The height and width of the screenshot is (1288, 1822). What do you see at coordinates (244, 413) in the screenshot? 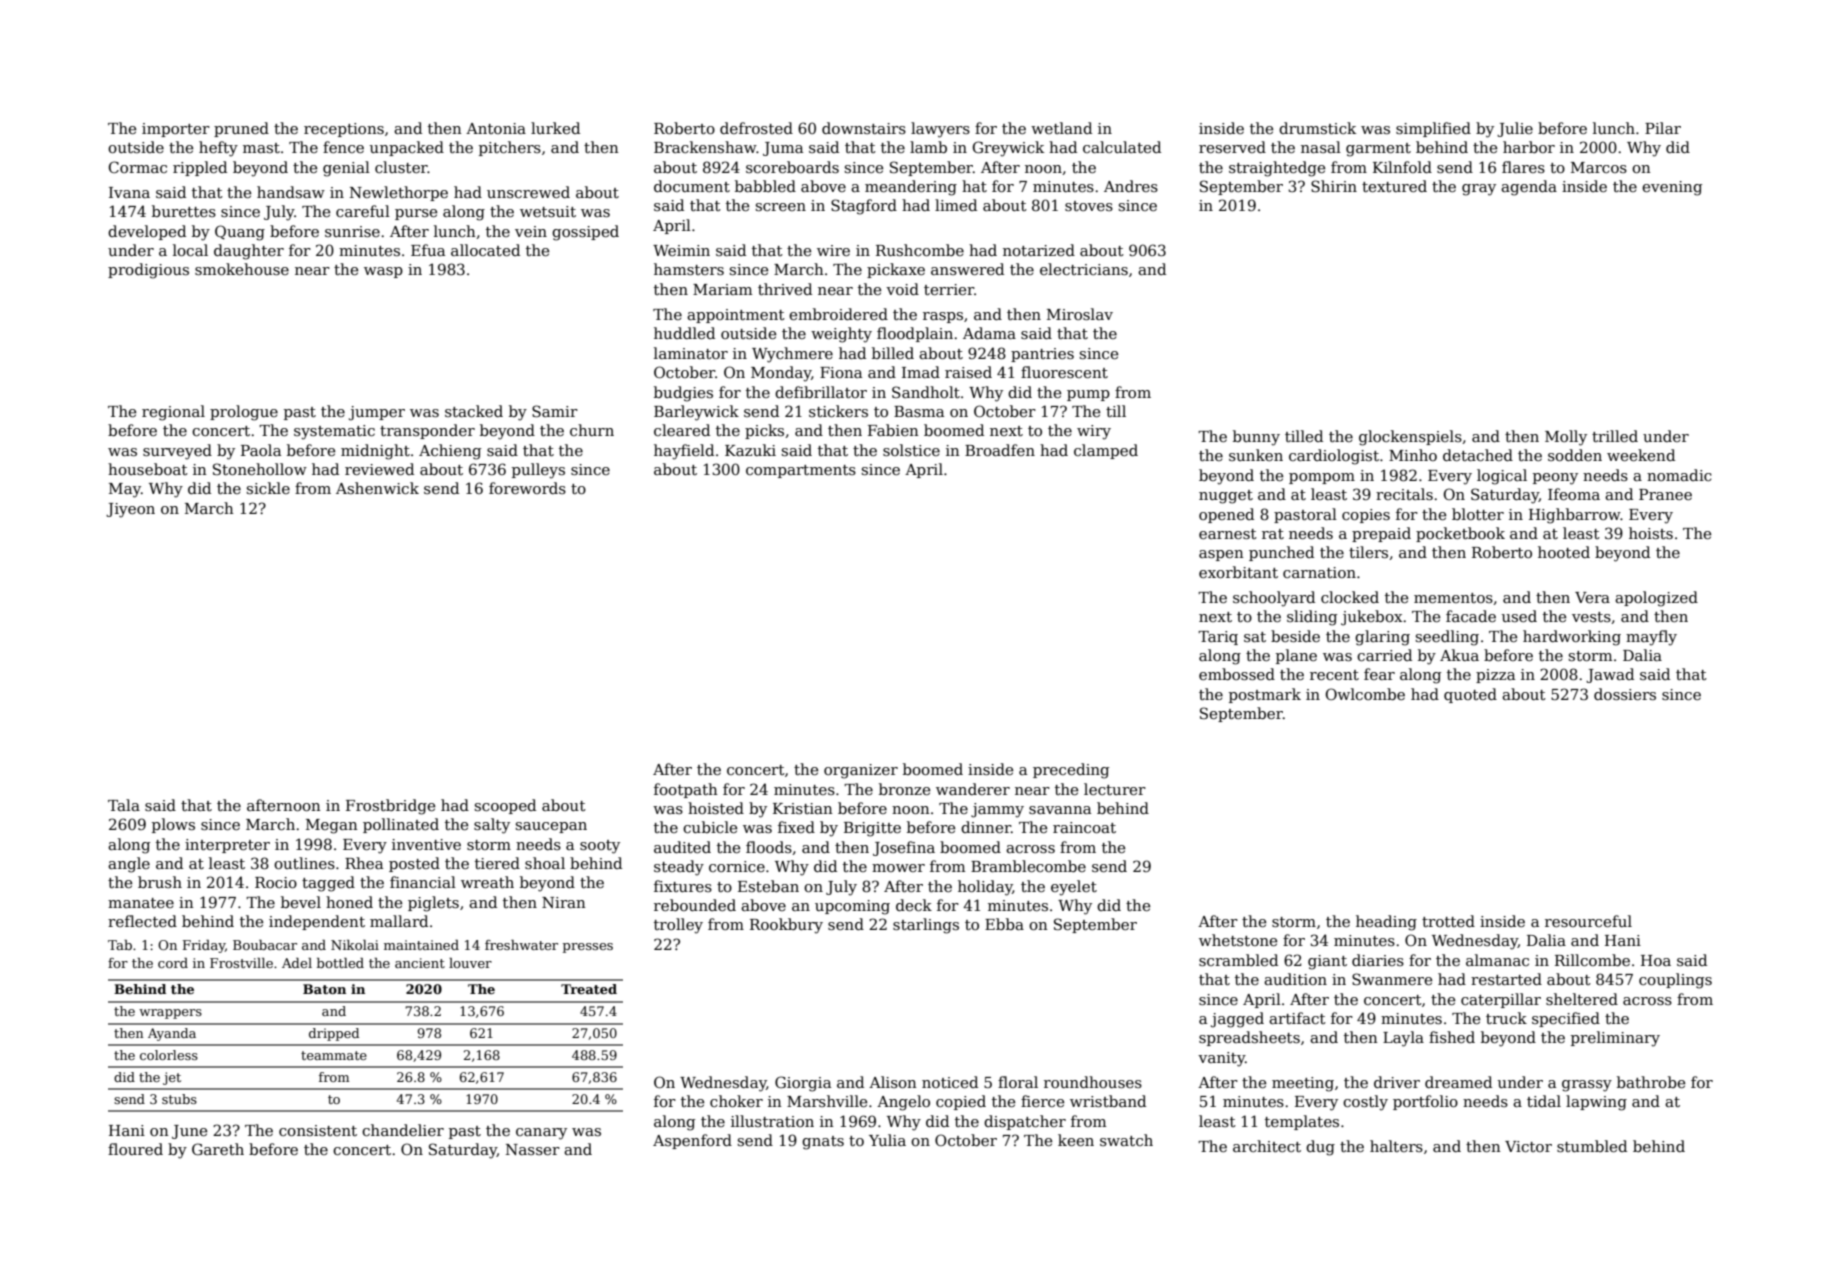
I see `prologue` at bounding box center [244, 413].
